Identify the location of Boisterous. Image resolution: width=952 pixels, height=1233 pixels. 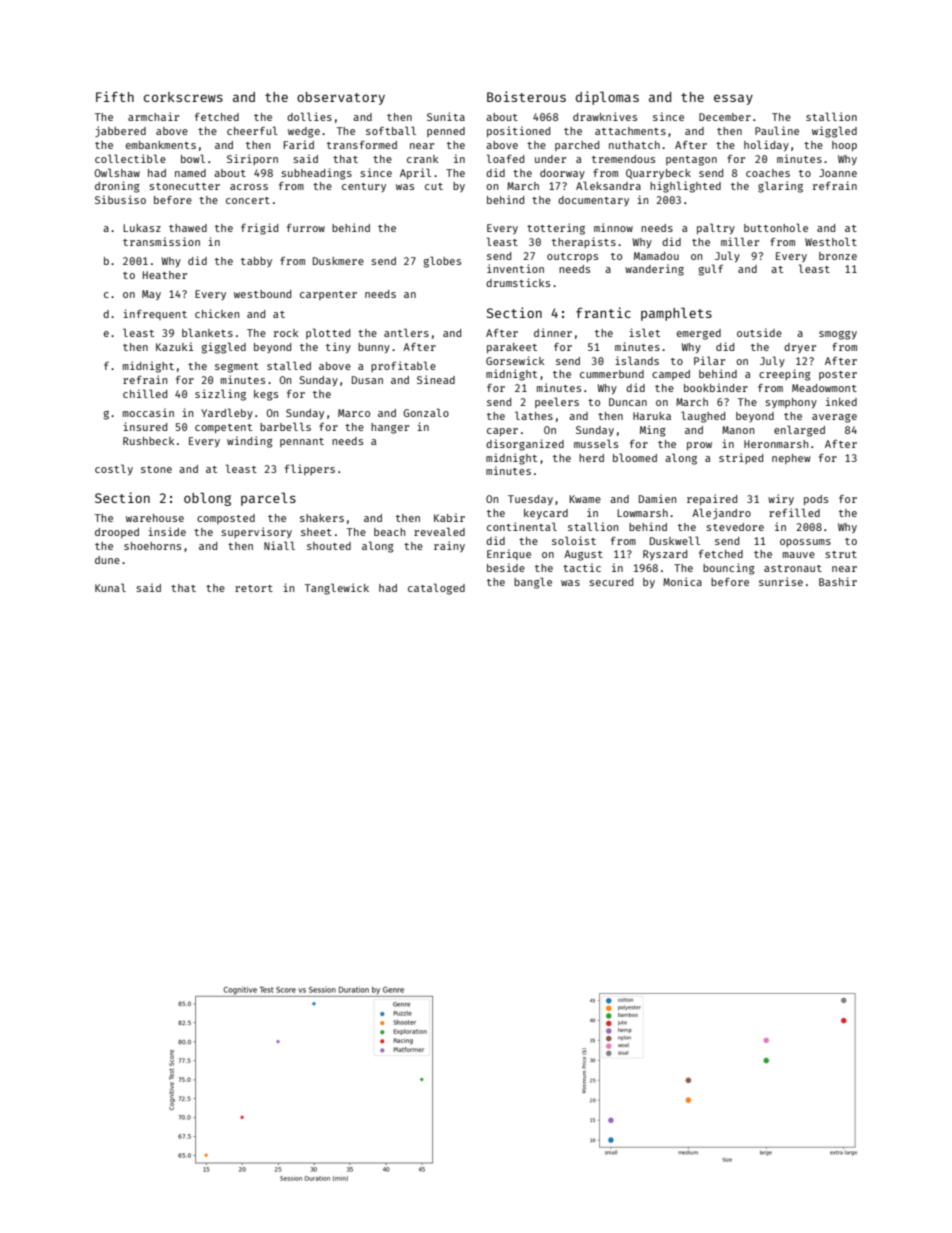
(526, 96).
